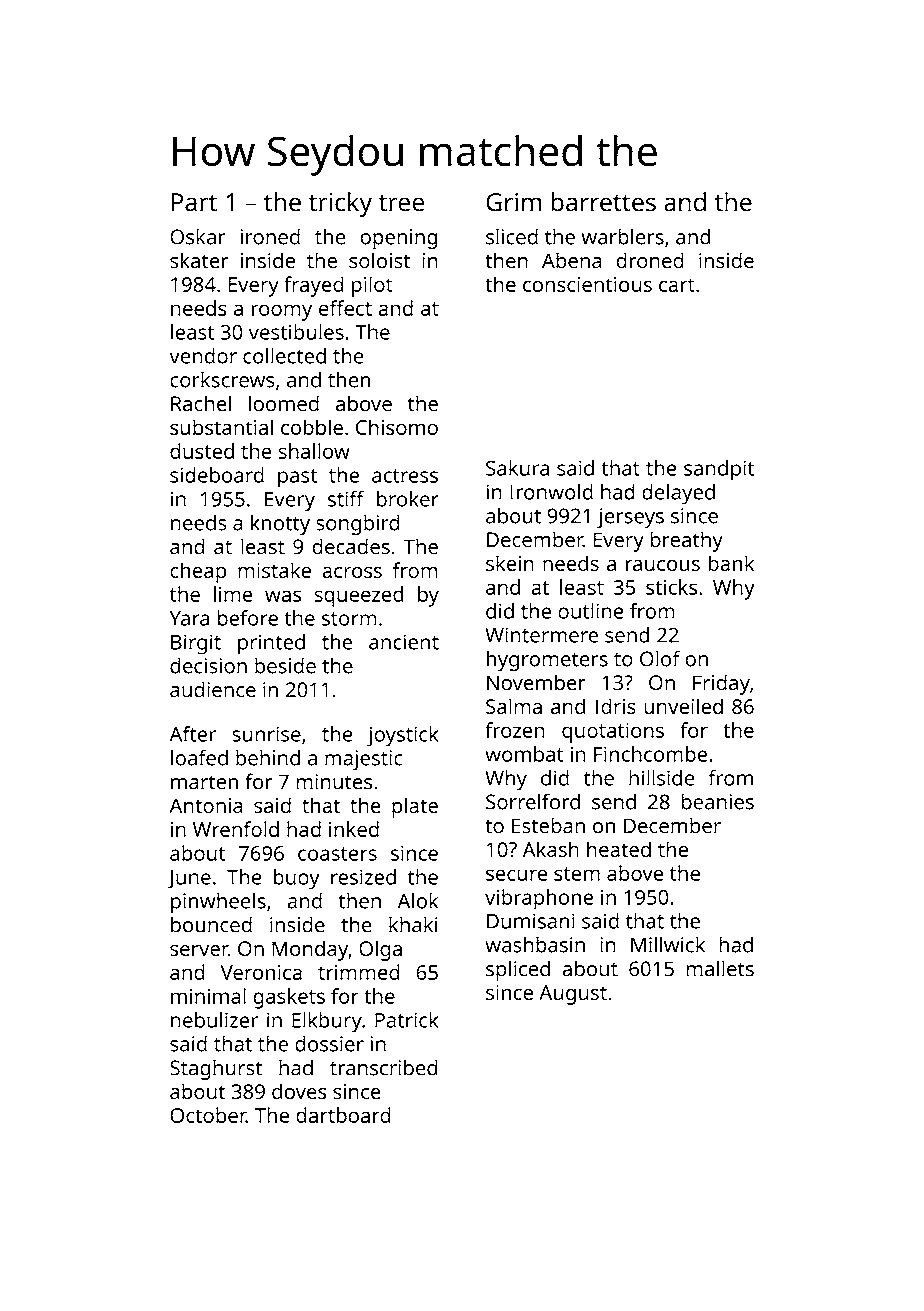  Describe the element at coordinates (299, 1091) in the document. I see `doves` at that location.
